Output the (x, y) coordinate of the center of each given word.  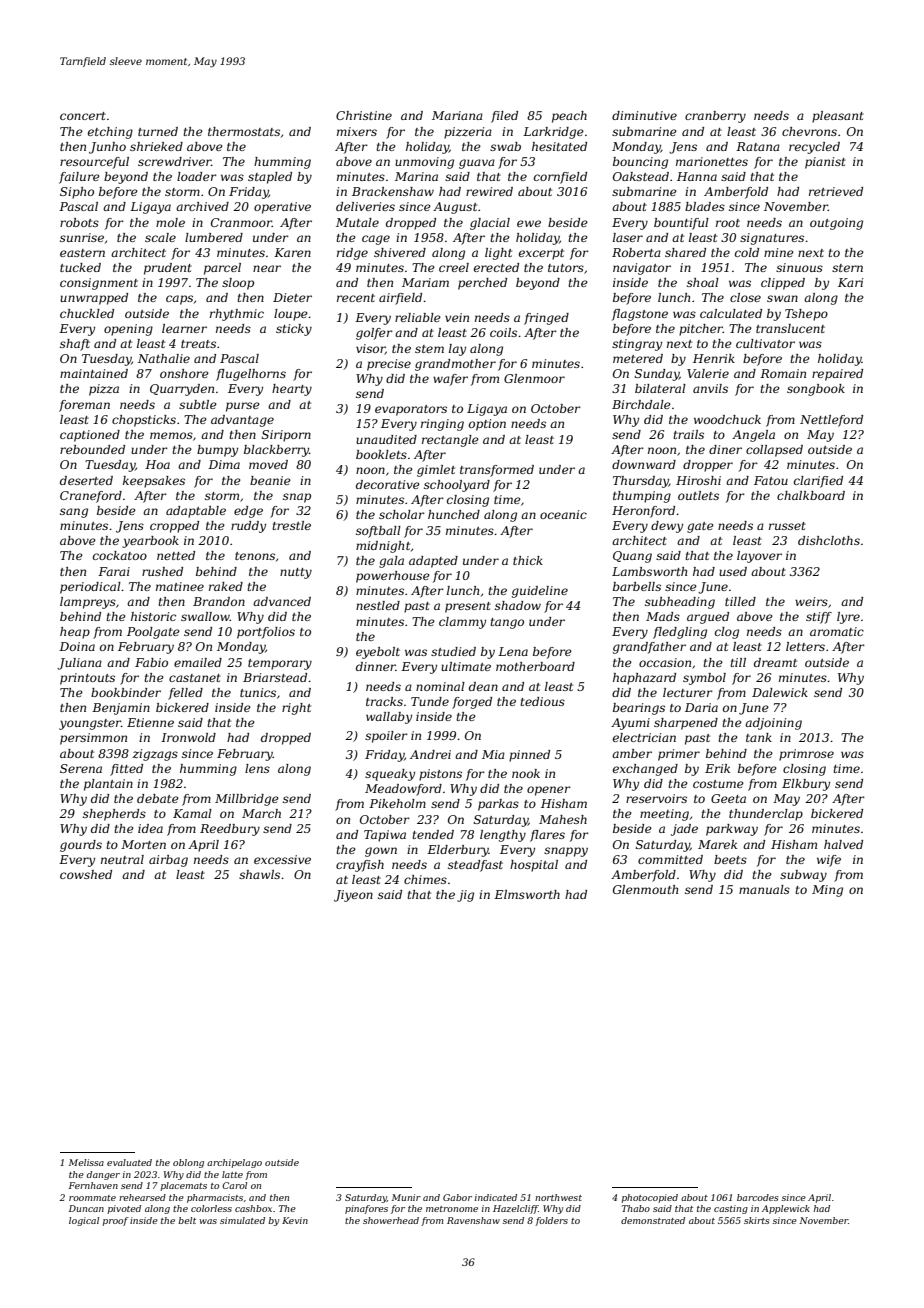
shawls (259, 874)
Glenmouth (645, 889)
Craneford (91, 497)
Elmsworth (527, 894)
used (733, 571)
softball (378, 532)
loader (197, 176)
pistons (440, 775)
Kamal (192, 813)
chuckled (87, 313)
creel (454, 267)
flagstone (640, 315)
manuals (764, 889)
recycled (814, 148)
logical (84, 1221)
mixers (357, 131)
